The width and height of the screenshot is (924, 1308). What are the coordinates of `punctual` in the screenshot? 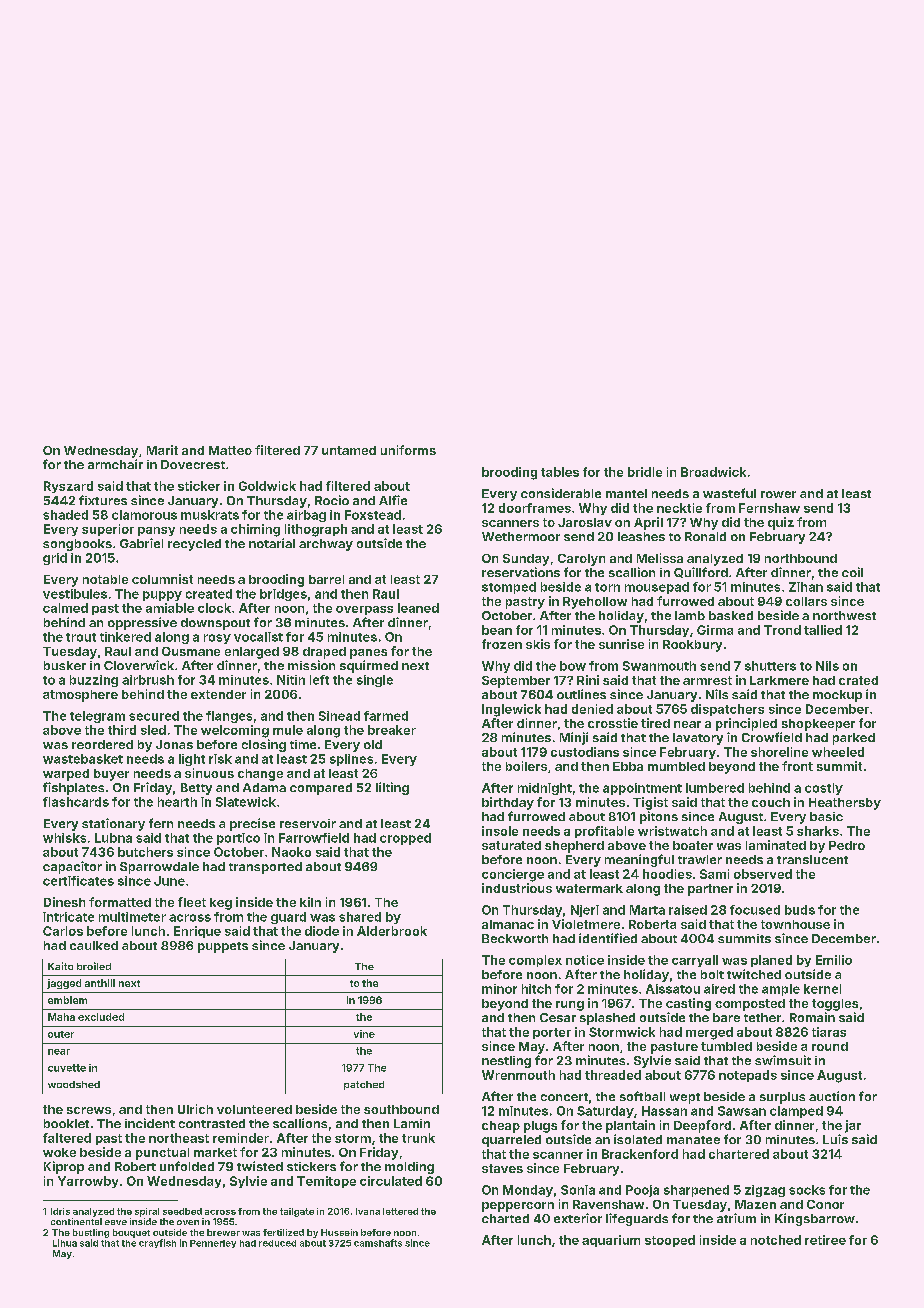 It's located at (162, 1154).
